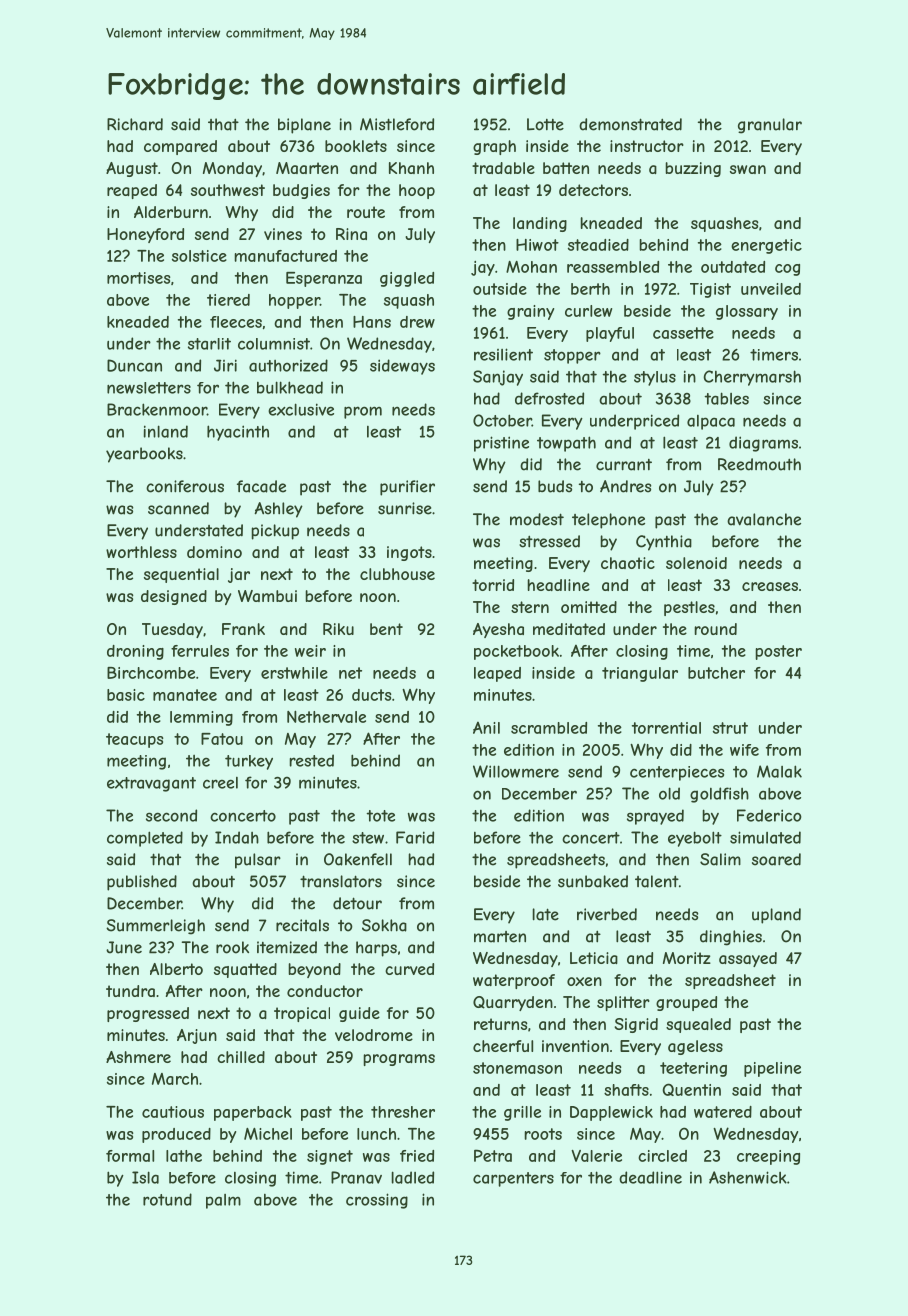  I want to click on waterproof, so click(514, 981).
